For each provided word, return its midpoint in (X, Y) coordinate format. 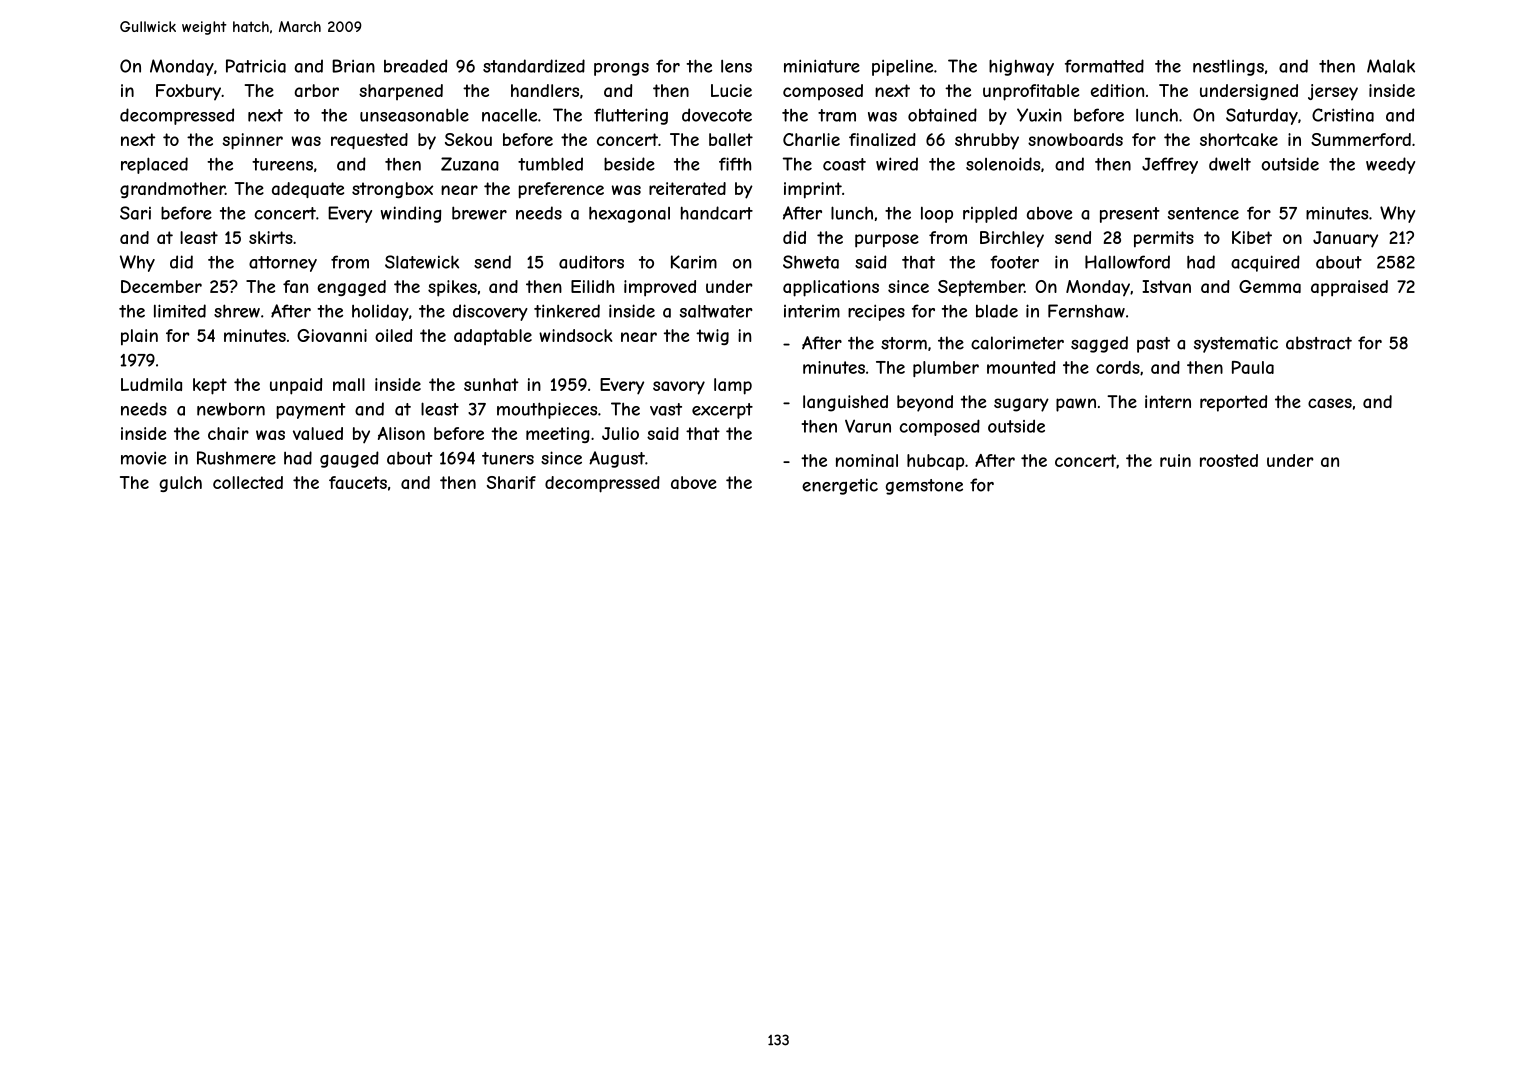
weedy (1390, 165)
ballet (731, 139)
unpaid (296, 386)
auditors (591, 262)
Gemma (1270, 286)
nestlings (1228, 67)
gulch (180, 484)
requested (369, 141)
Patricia (256, 66)
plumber (946, 369)
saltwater (716, 311)
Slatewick (422, 262)
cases (1330, 403)
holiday (380, 312)
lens (736, 66)
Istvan (1167, 286)
